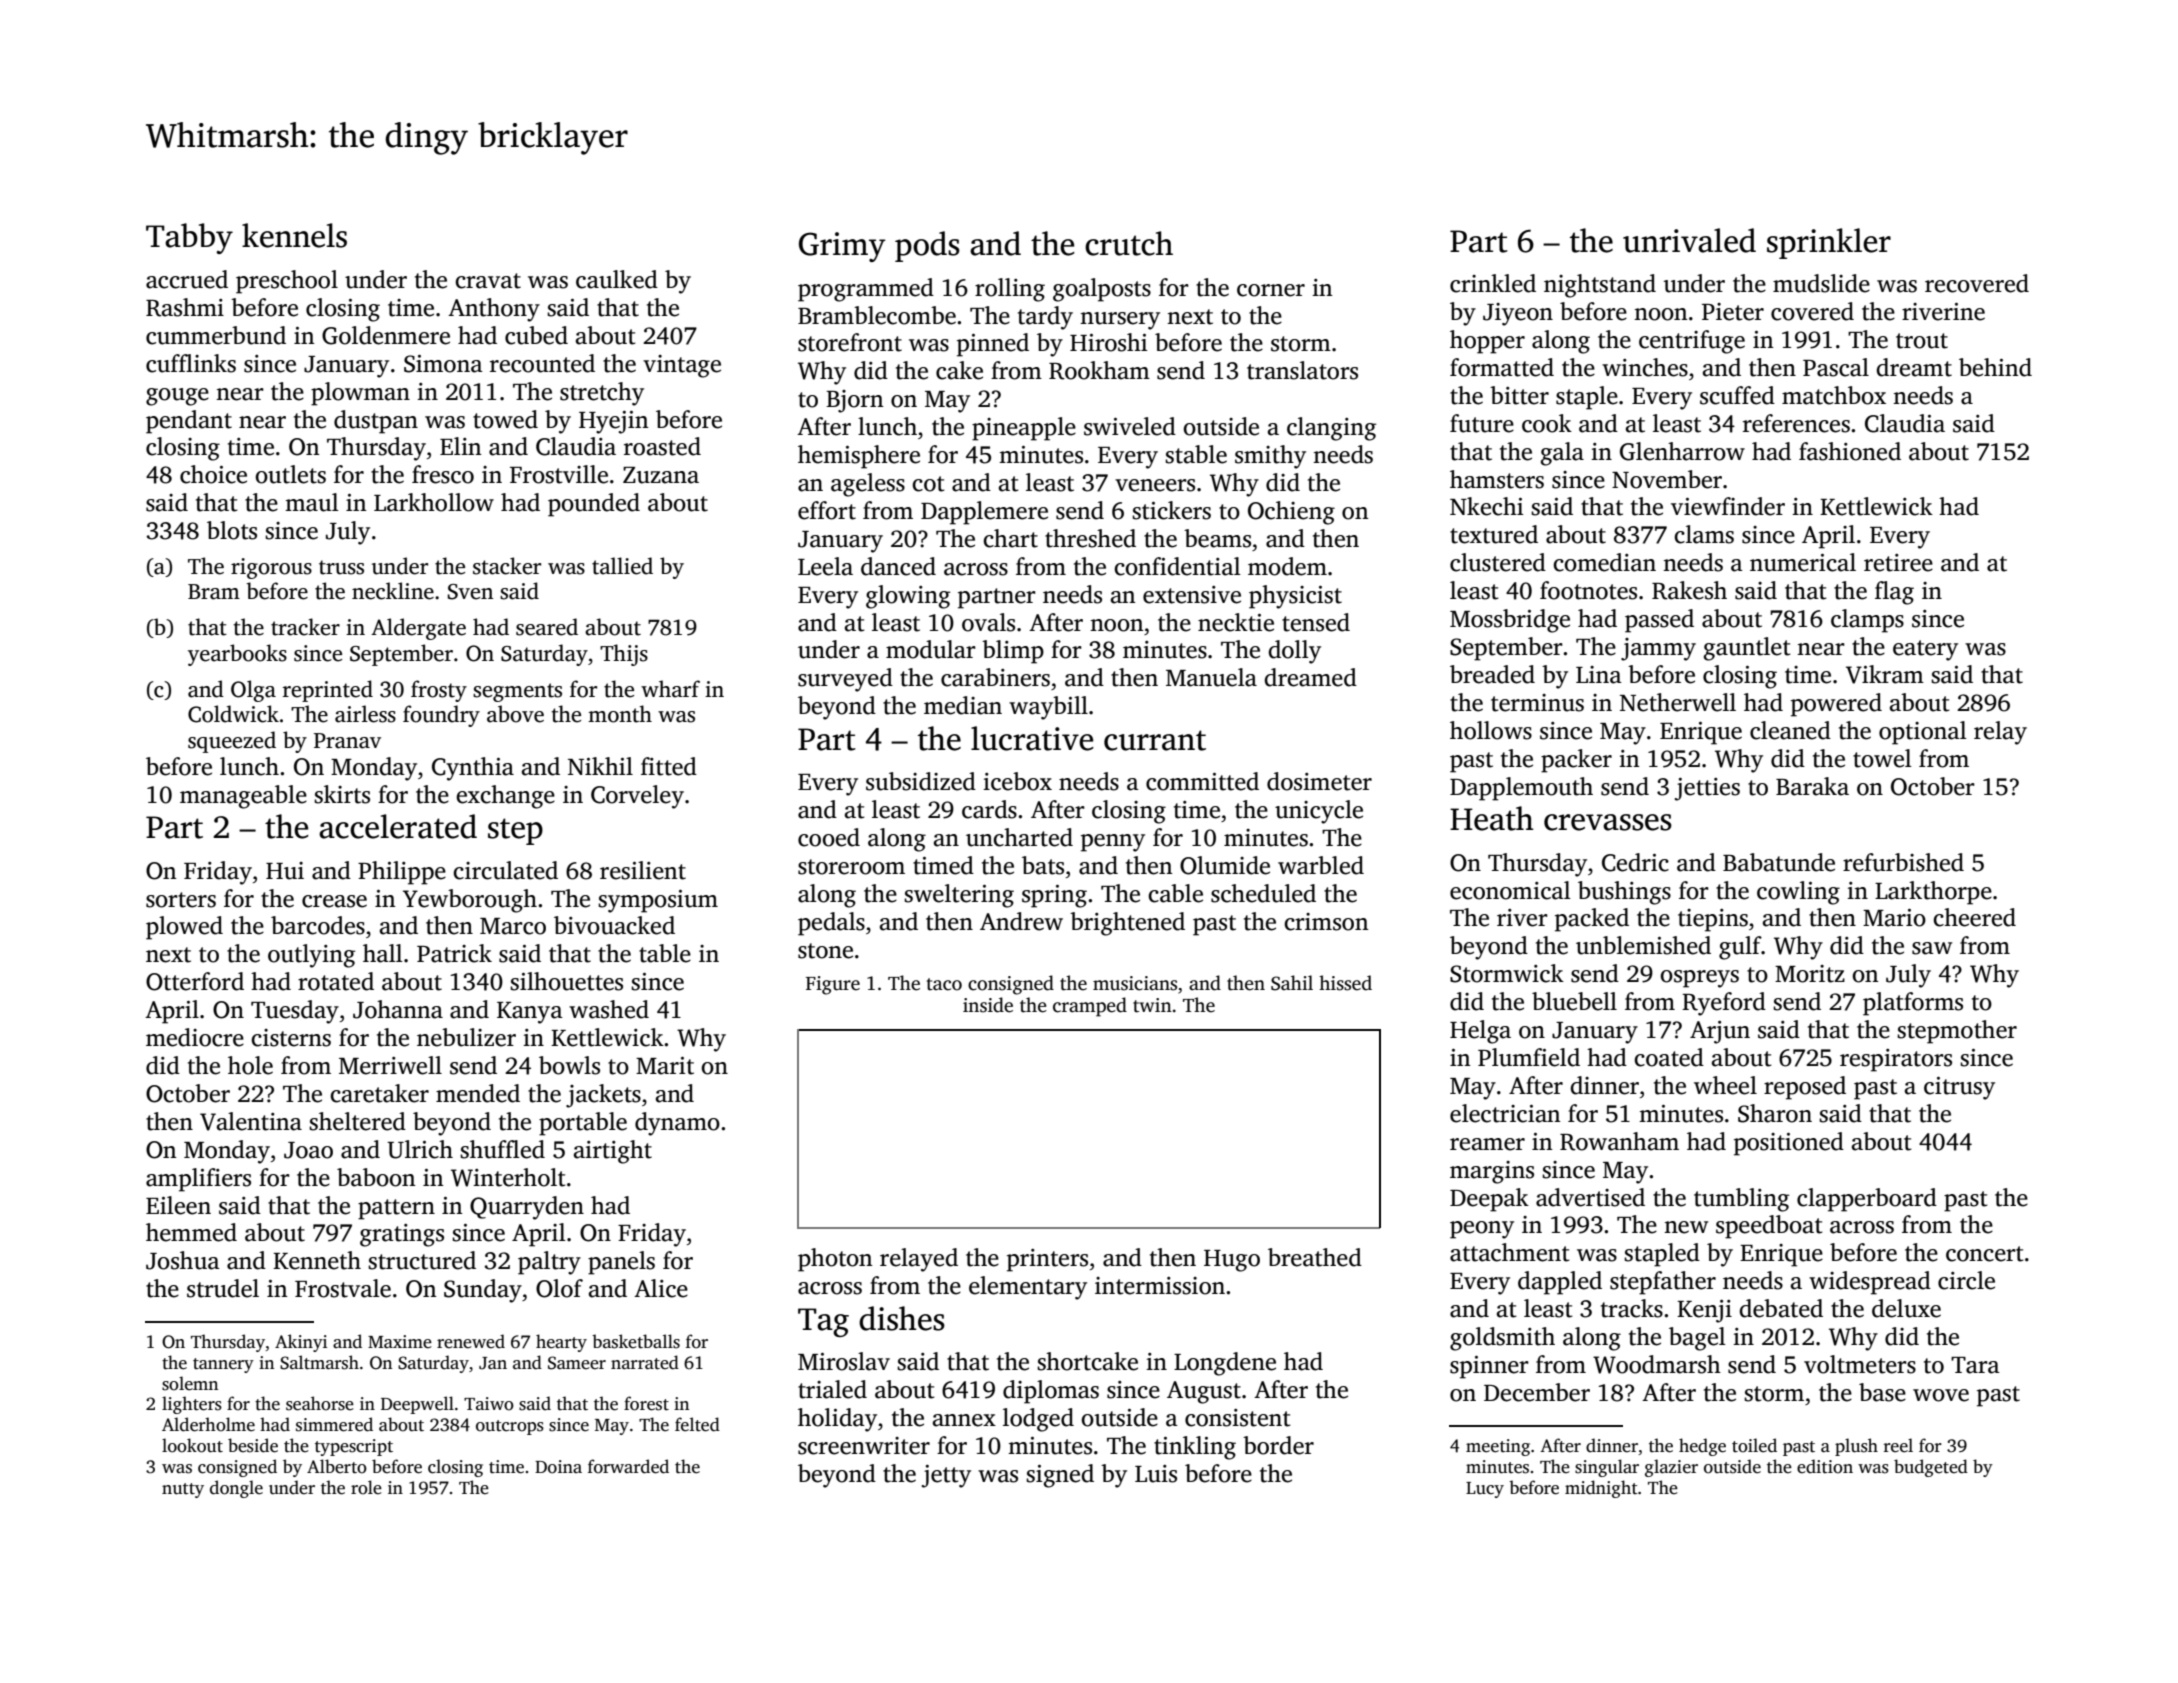  Describe the element at coordinates (1923, 733) in the page. I see `optional` at that location.
